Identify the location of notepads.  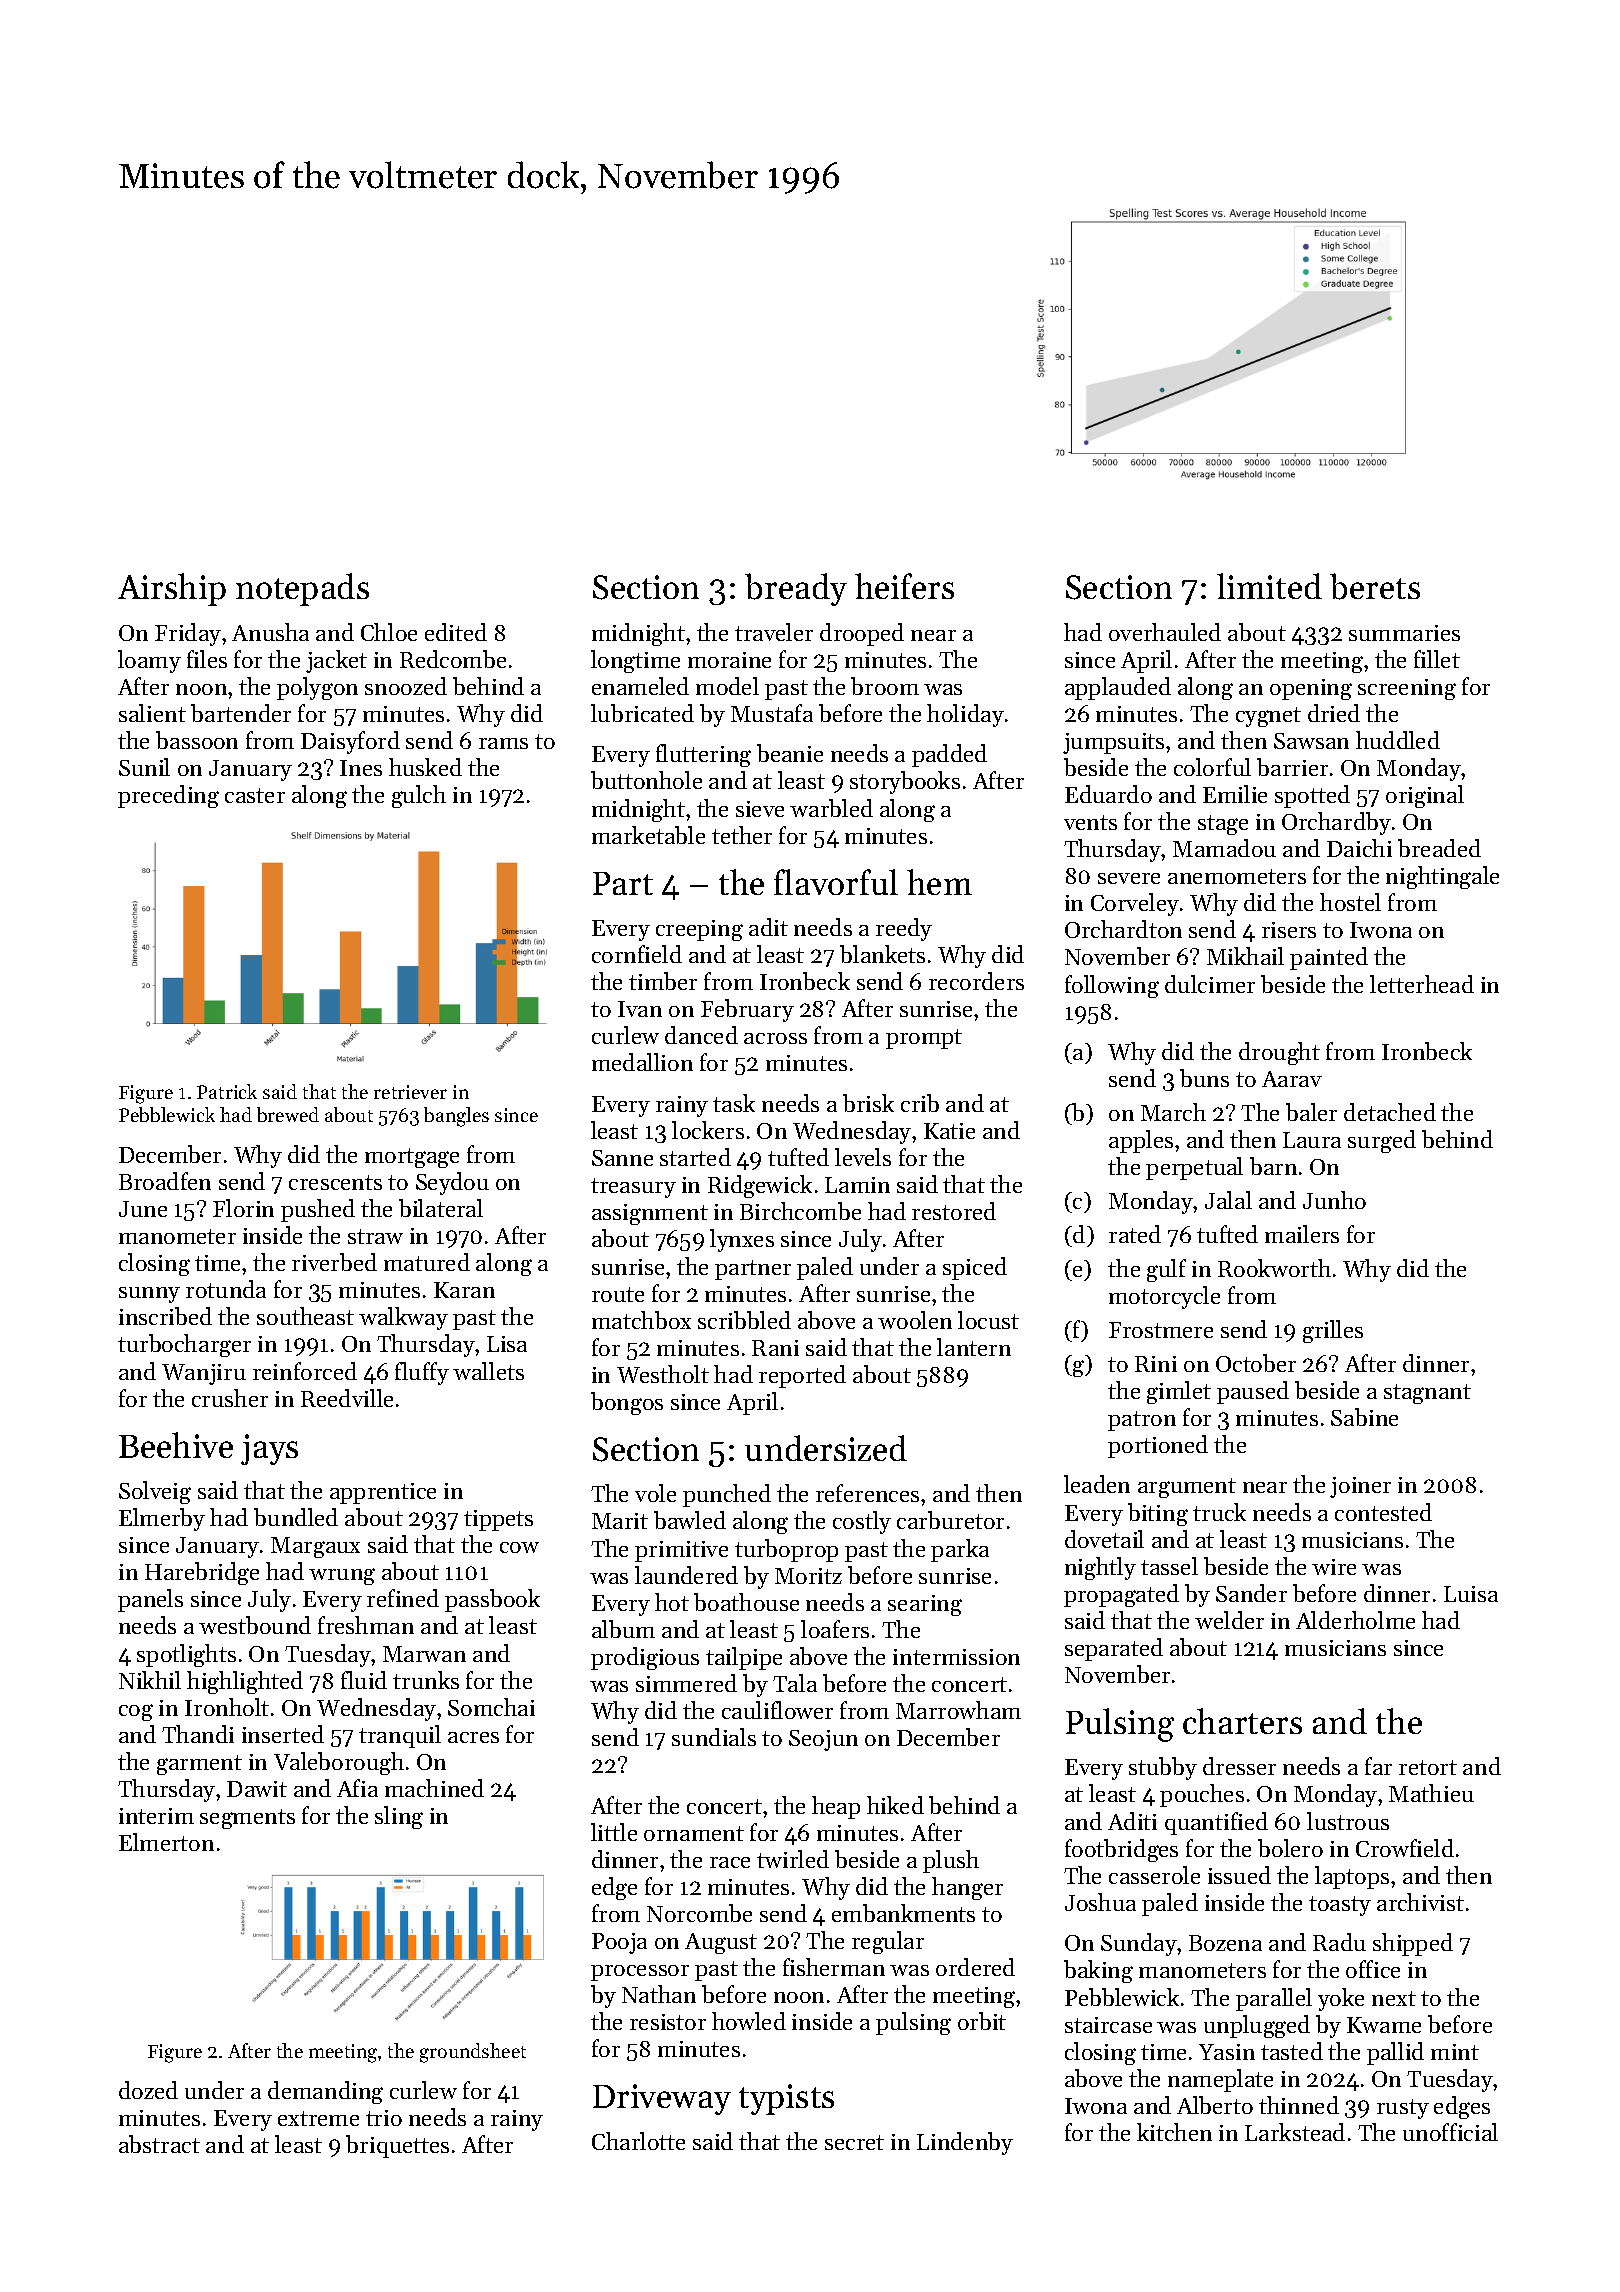
(302, 589).
